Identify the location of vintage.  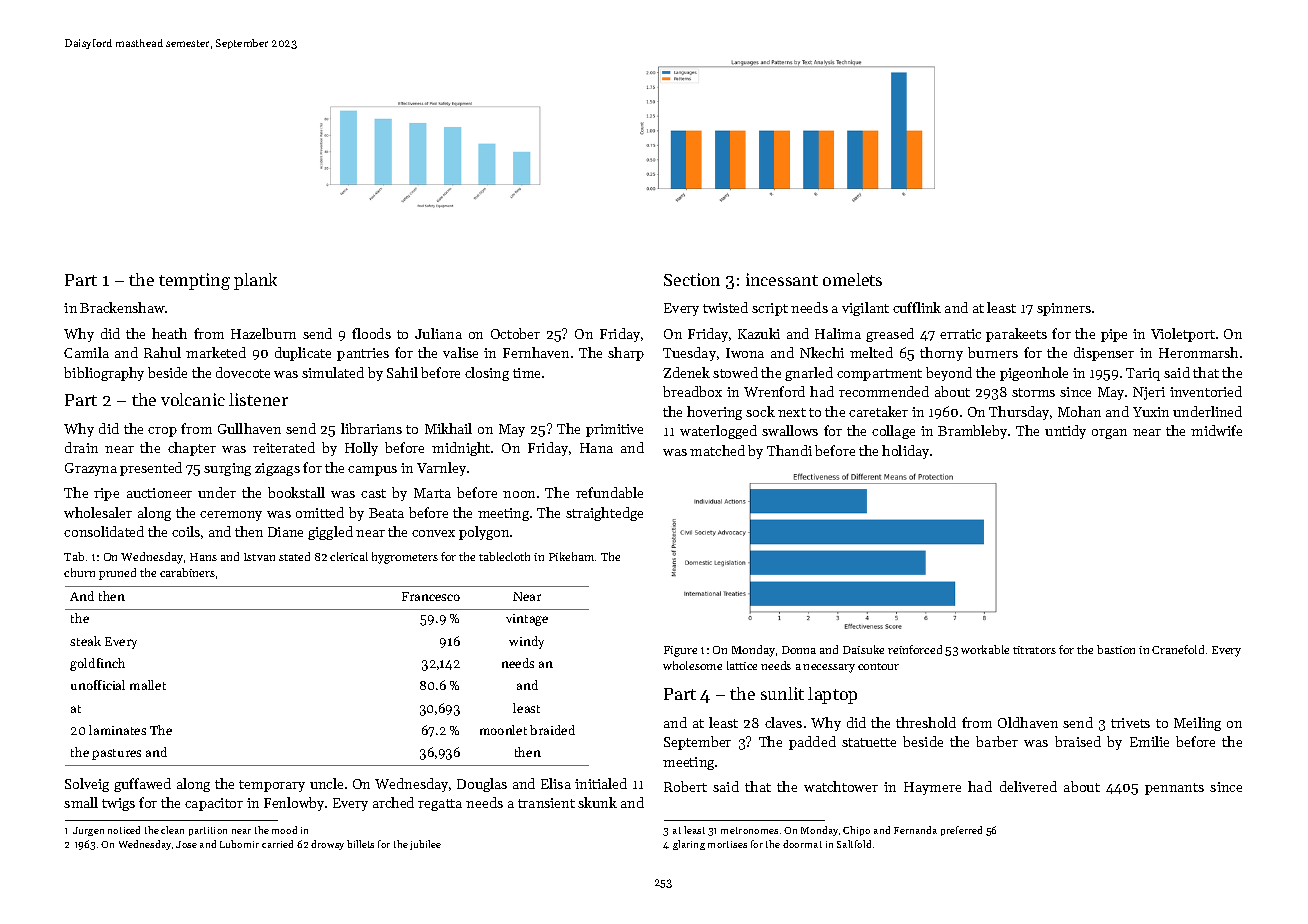
(527, 620).
